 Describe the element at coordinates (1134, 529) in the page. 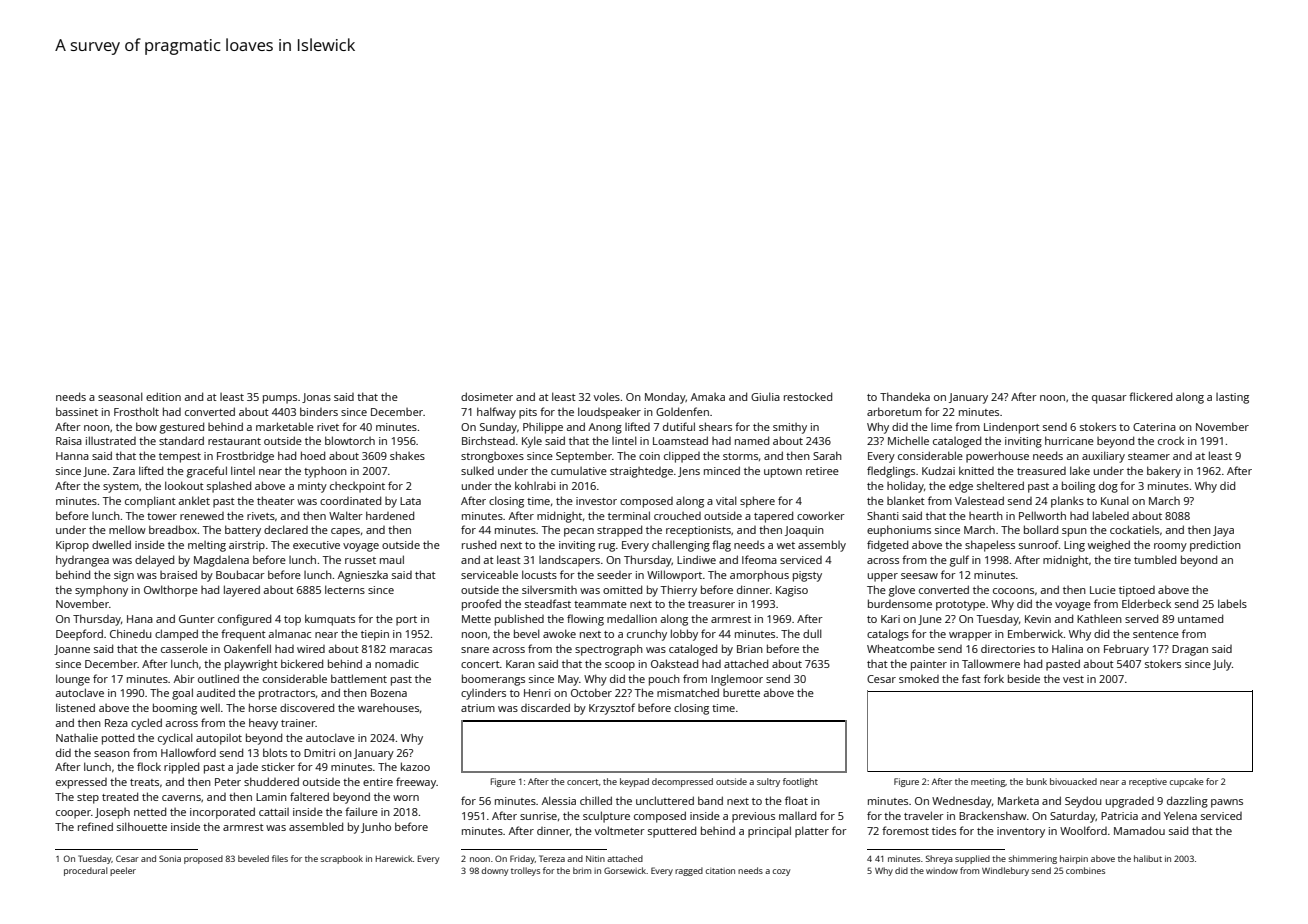

I see `cockatiels` at that location.
